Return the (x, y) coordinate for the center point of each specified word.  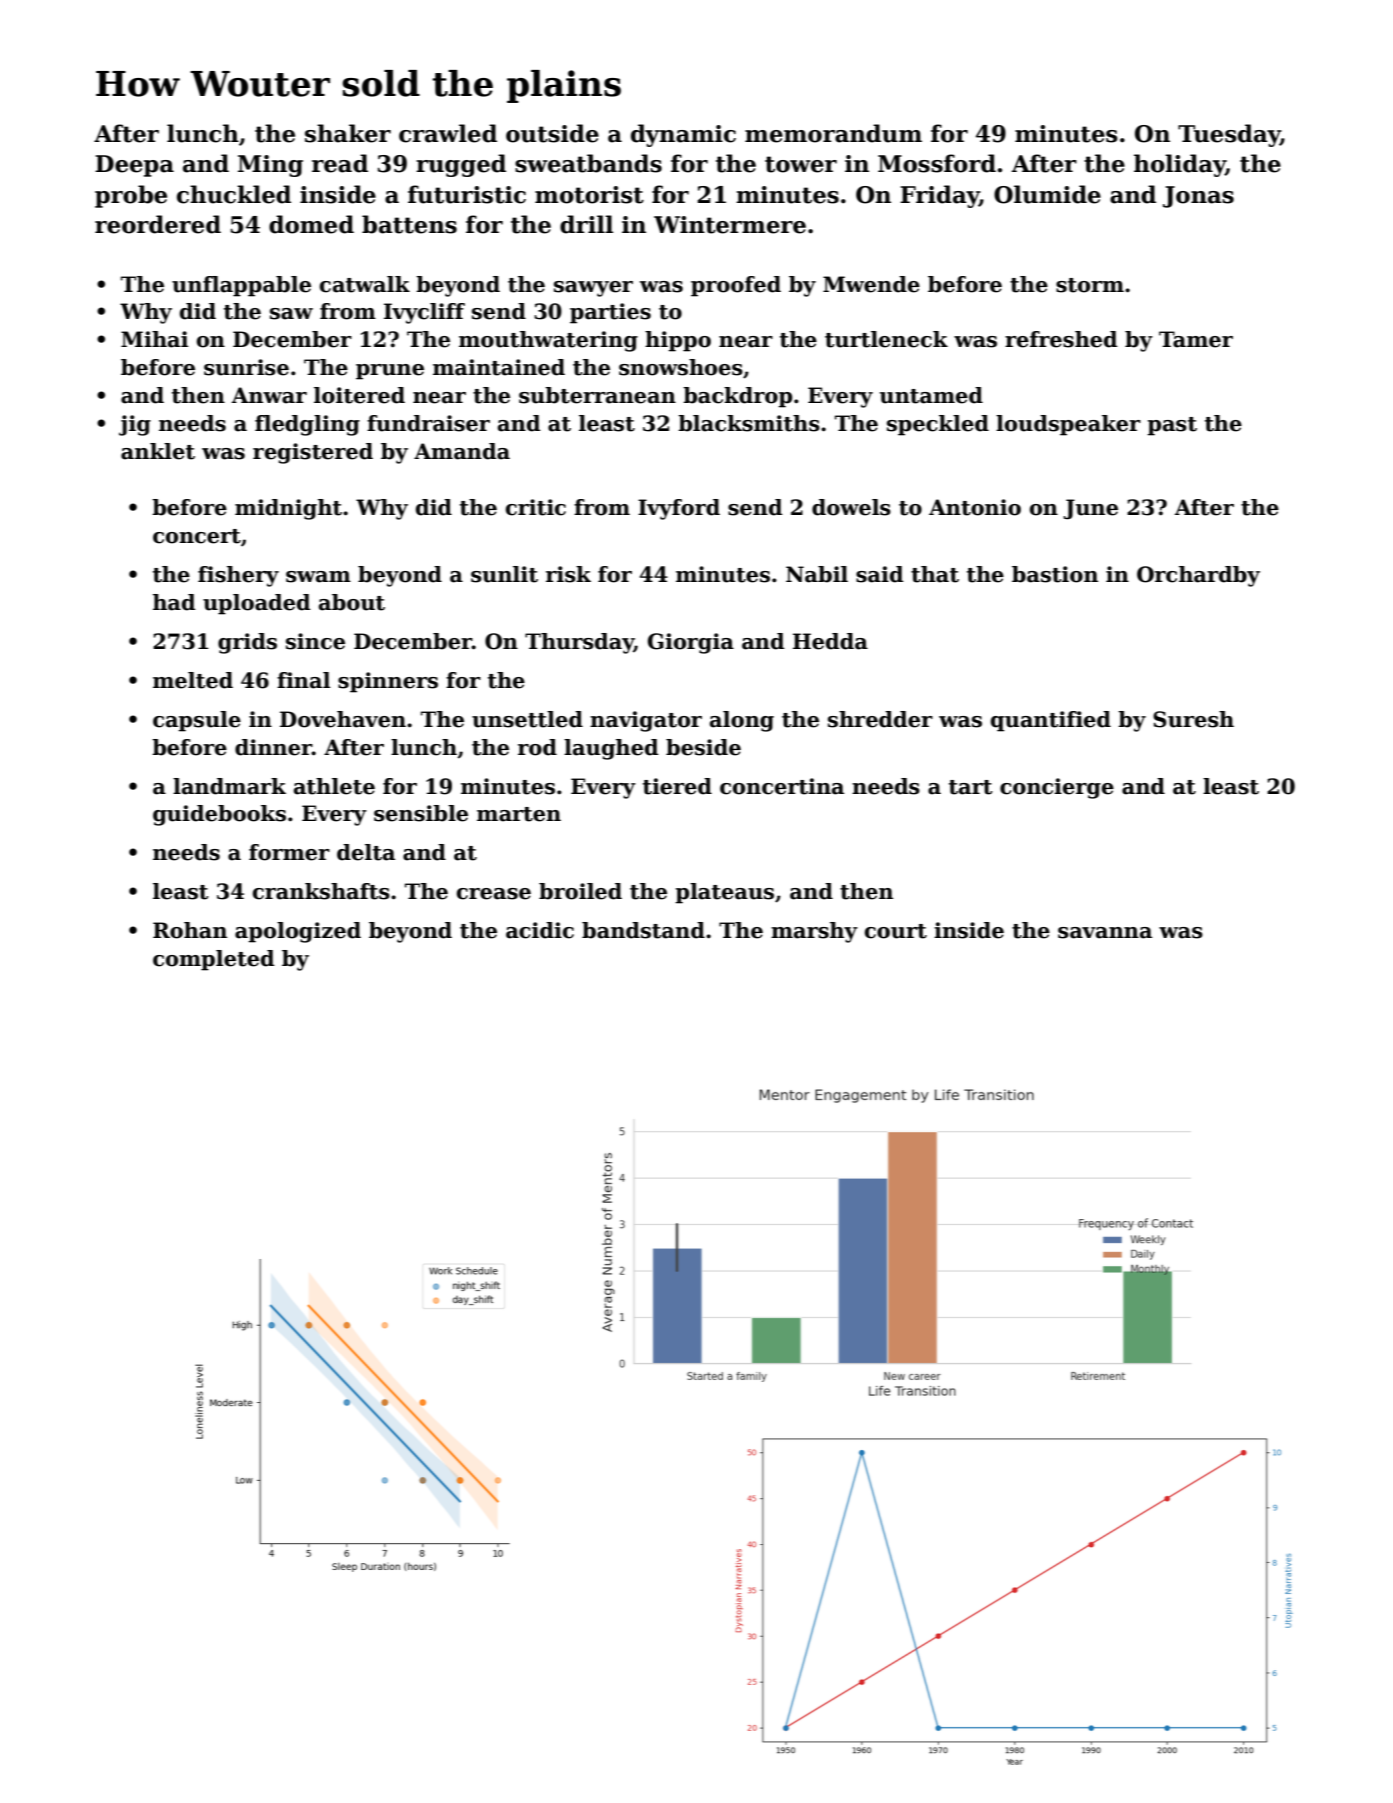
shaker (348, 133)
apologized (298, 932)
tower (801, 164)
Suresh (1193, 719)
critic (536, 507)
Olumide (1047, 194)
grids (247, 643)
